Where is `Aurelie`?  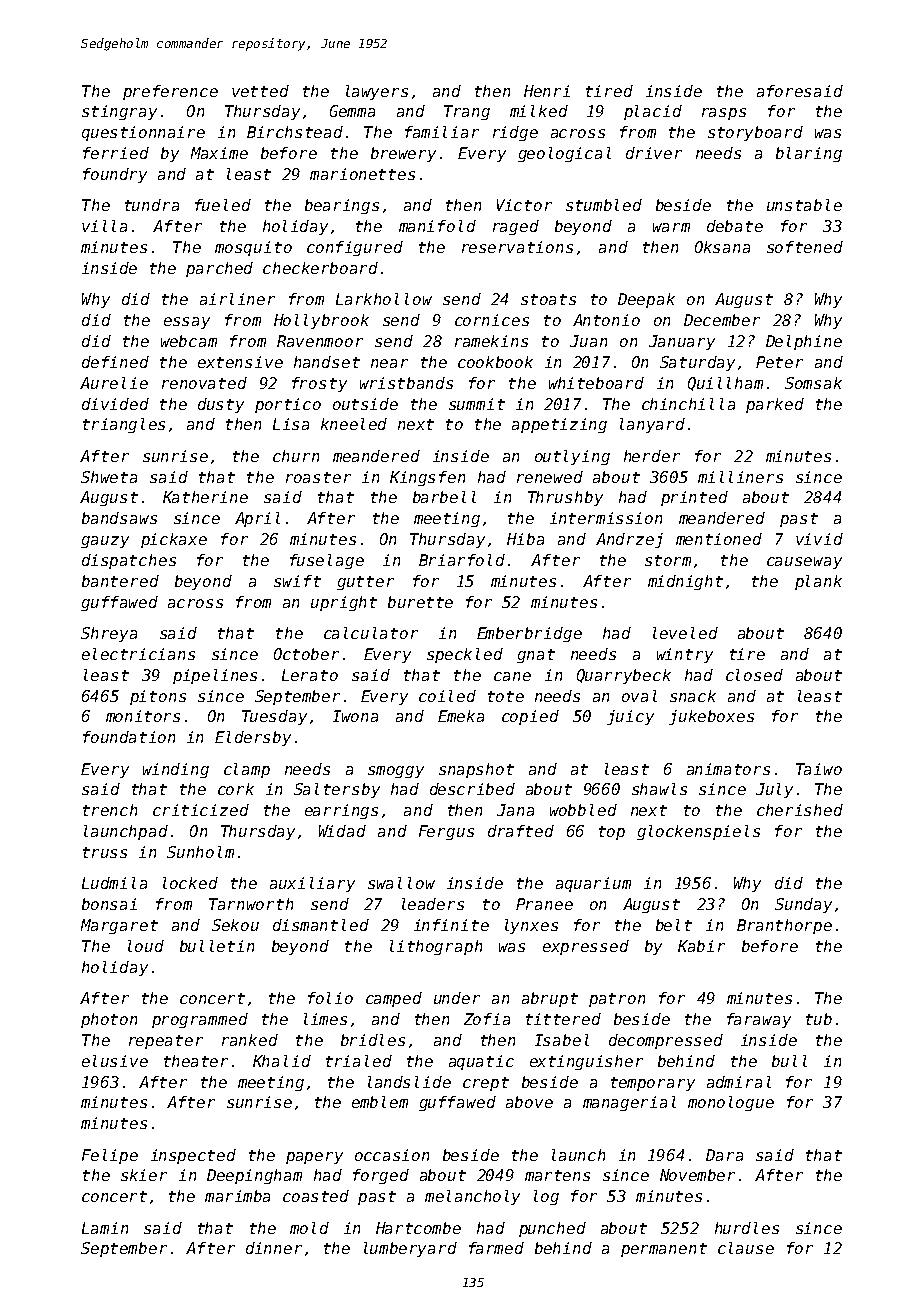 Aurelie is located at coordinates (114, 383).
